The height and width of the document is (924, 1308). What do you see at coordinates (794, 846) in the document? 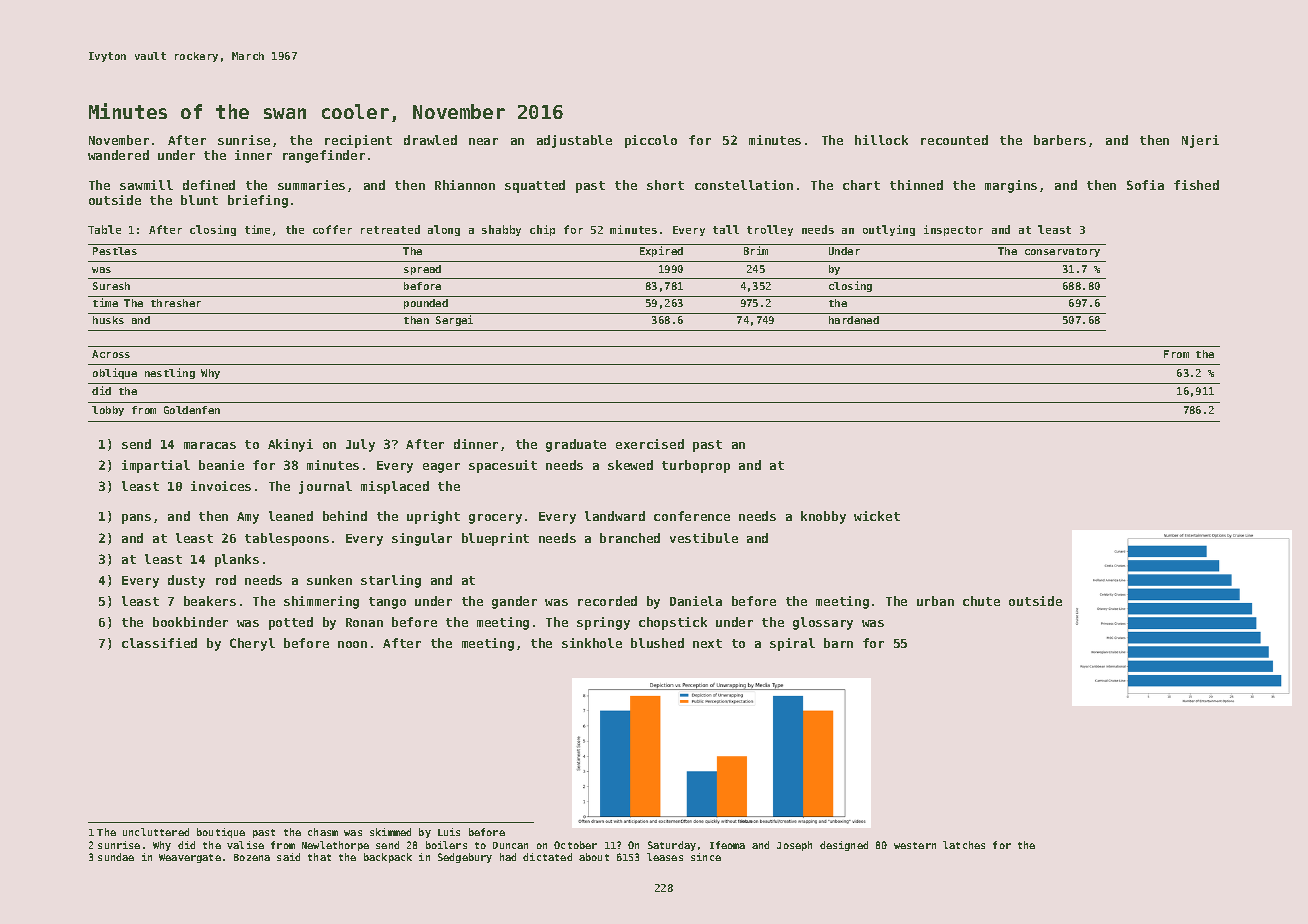
I see `Joseph` at bounding box center [794, 846].
